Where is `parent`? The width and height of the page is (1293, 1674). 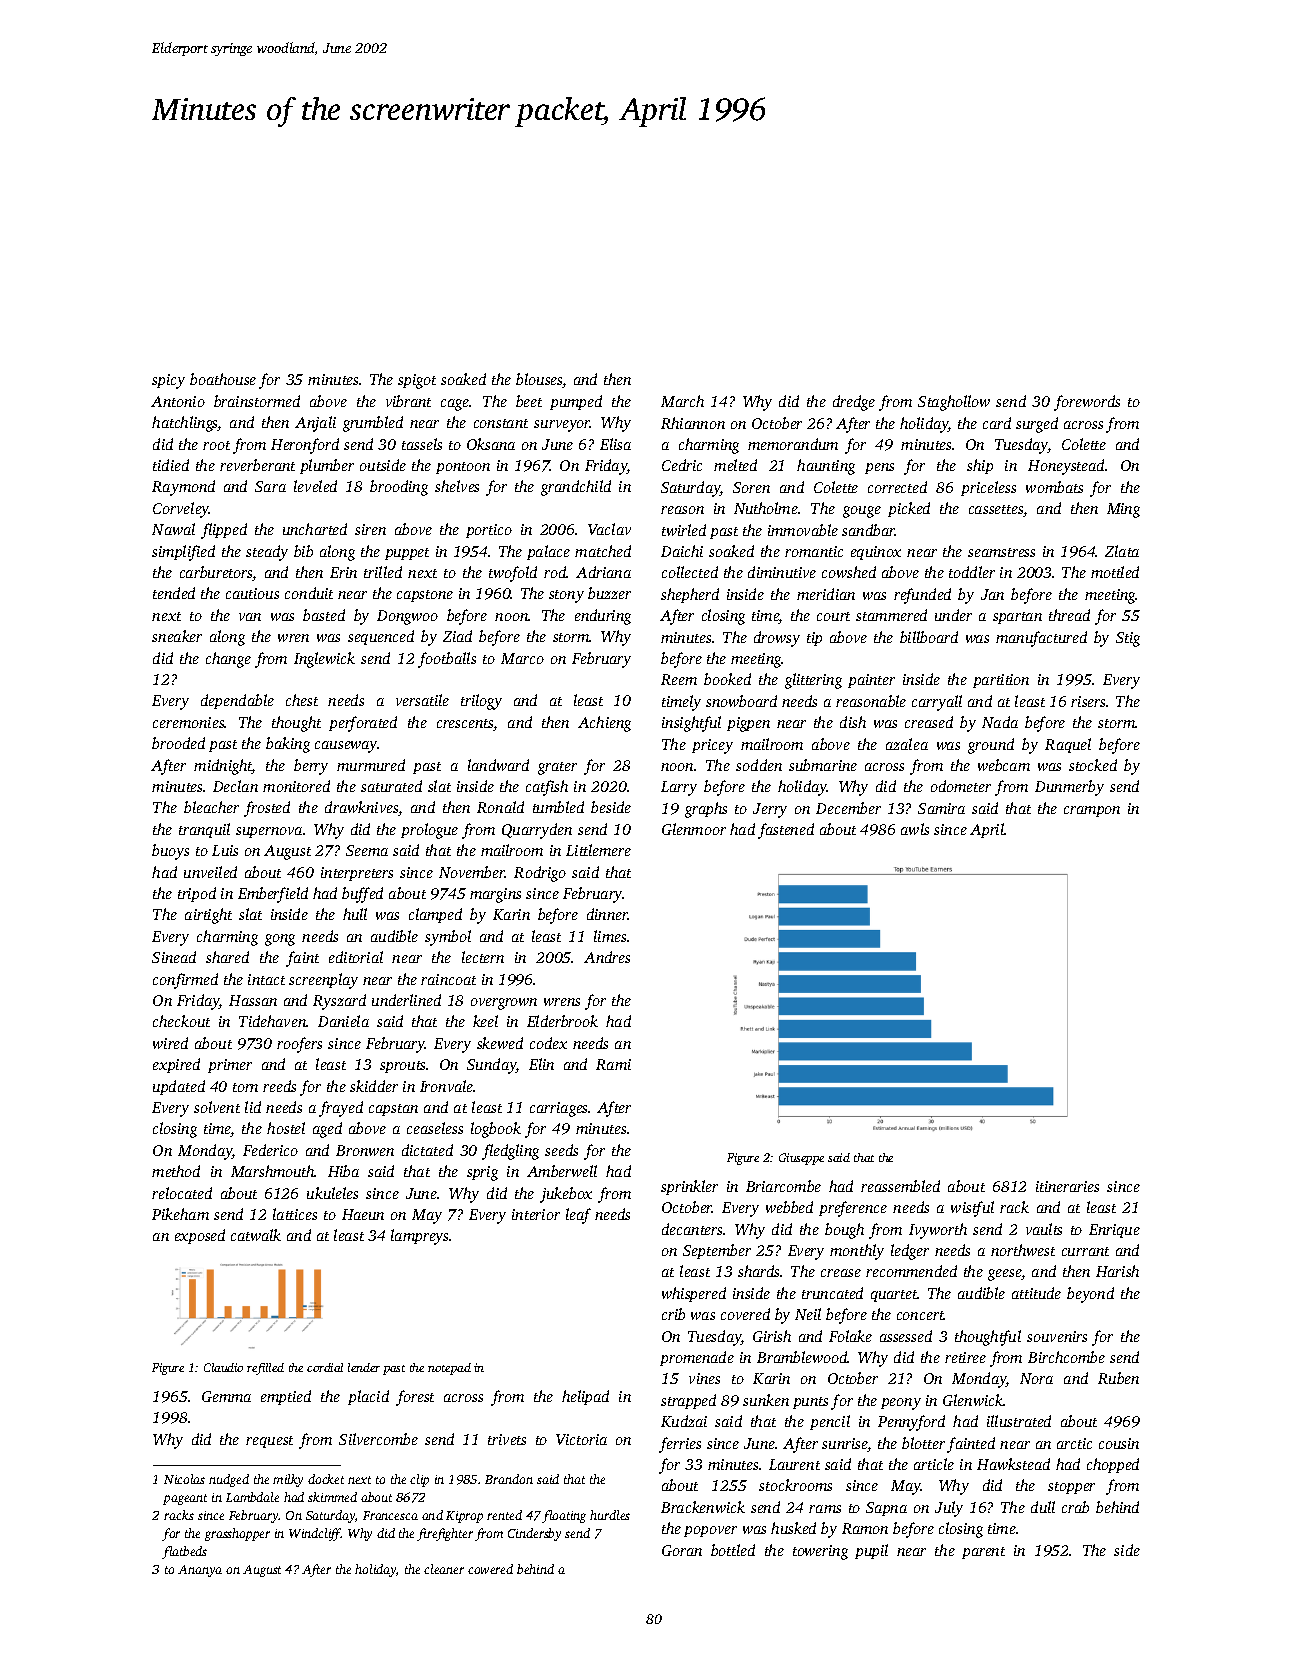 parent is located at coordinates (983, 1553).
